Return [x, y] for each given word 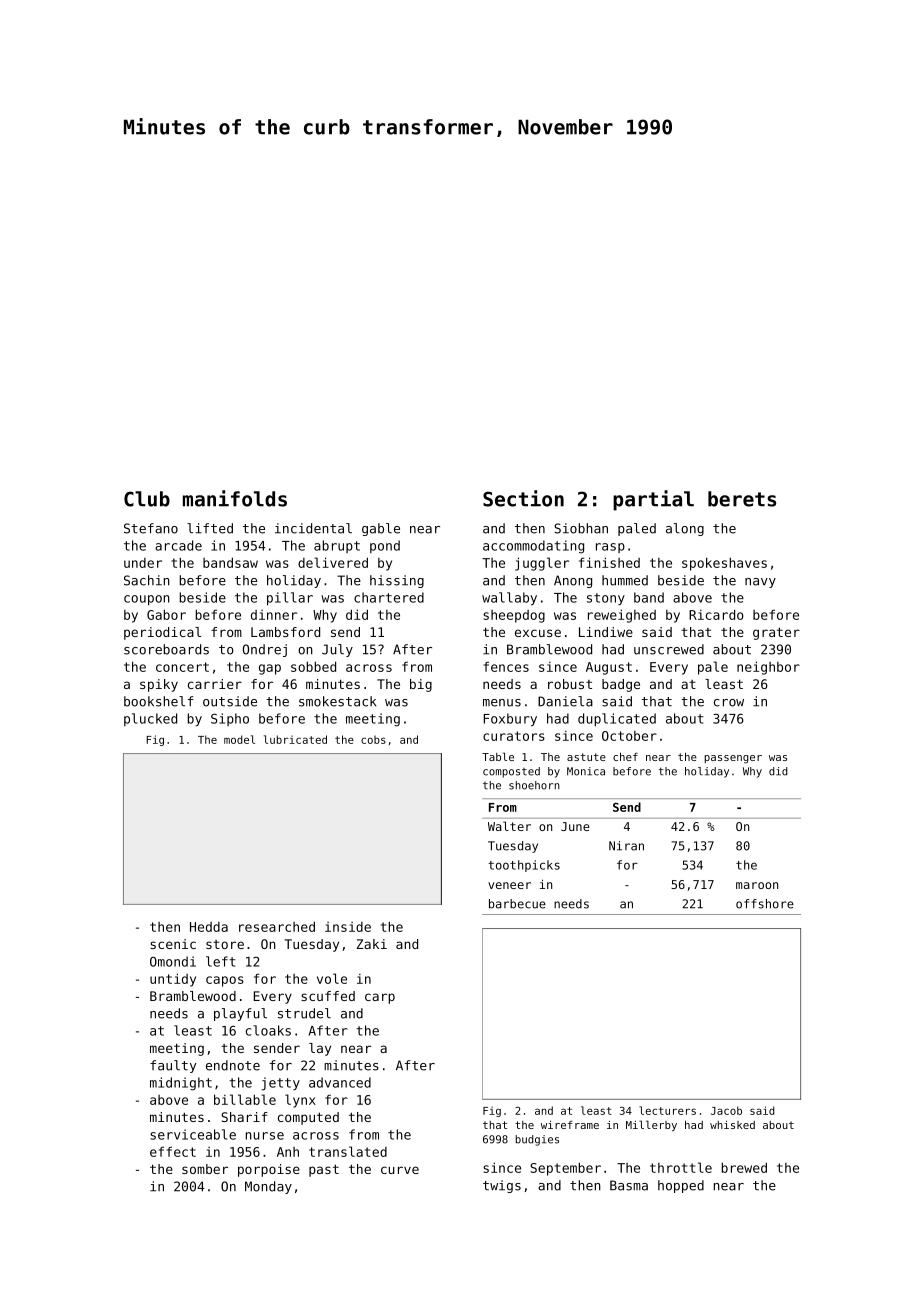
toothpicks [524, 866]
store [225, 944]
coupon [147, 600]
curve [400, 1170]
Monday [268, 1187]
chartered [389, 597]
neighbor [768, 668]
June [575, 826]
